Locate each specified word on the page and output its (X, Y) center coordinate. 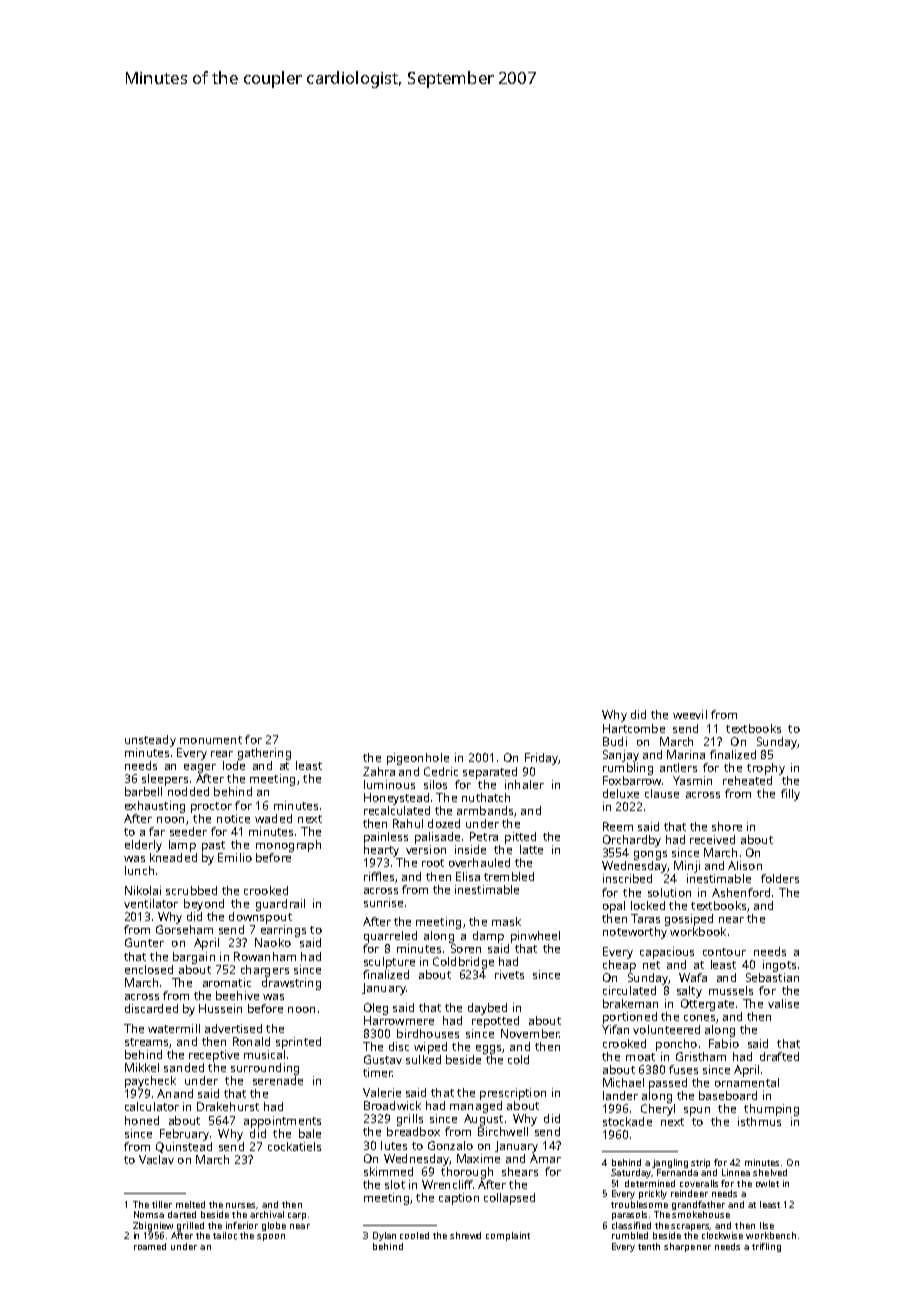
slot (395, 1184)
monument (211, 740)
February (184, 1135)
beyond (204, 905)
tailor (224, 1236)
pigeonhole (418, 759)
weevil (690, 714)
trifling (766, 1247)
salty (689, 992)
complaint (508, 1236)
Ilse (767, 1225)
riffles (379, 876)
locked (648, 905)
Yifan (615, 1029)
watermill (174, 1028)
